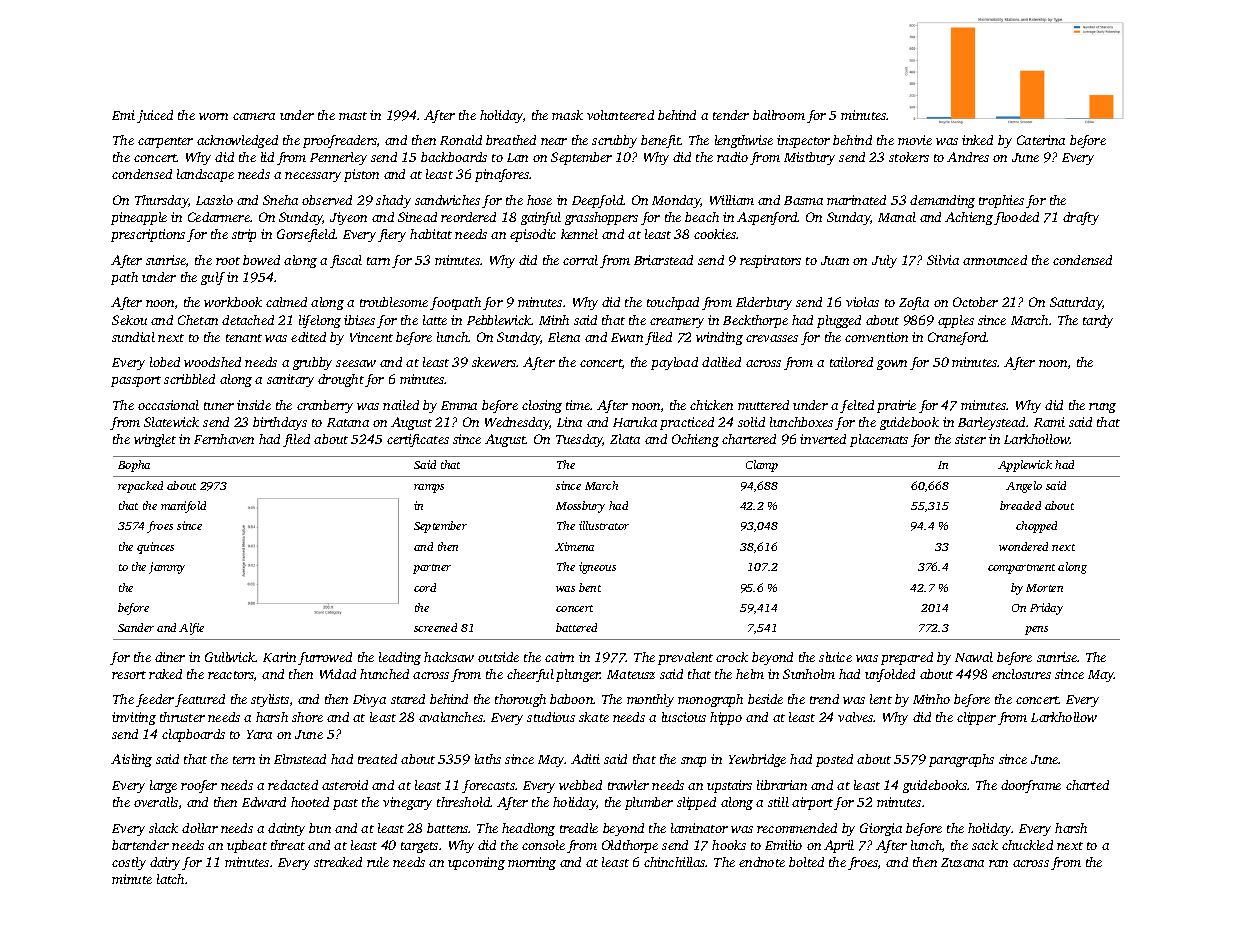 The width and height of the image is (1233, 952). Describe the element at coordinates (361, 175) in the image. I see `piston` at that location.
